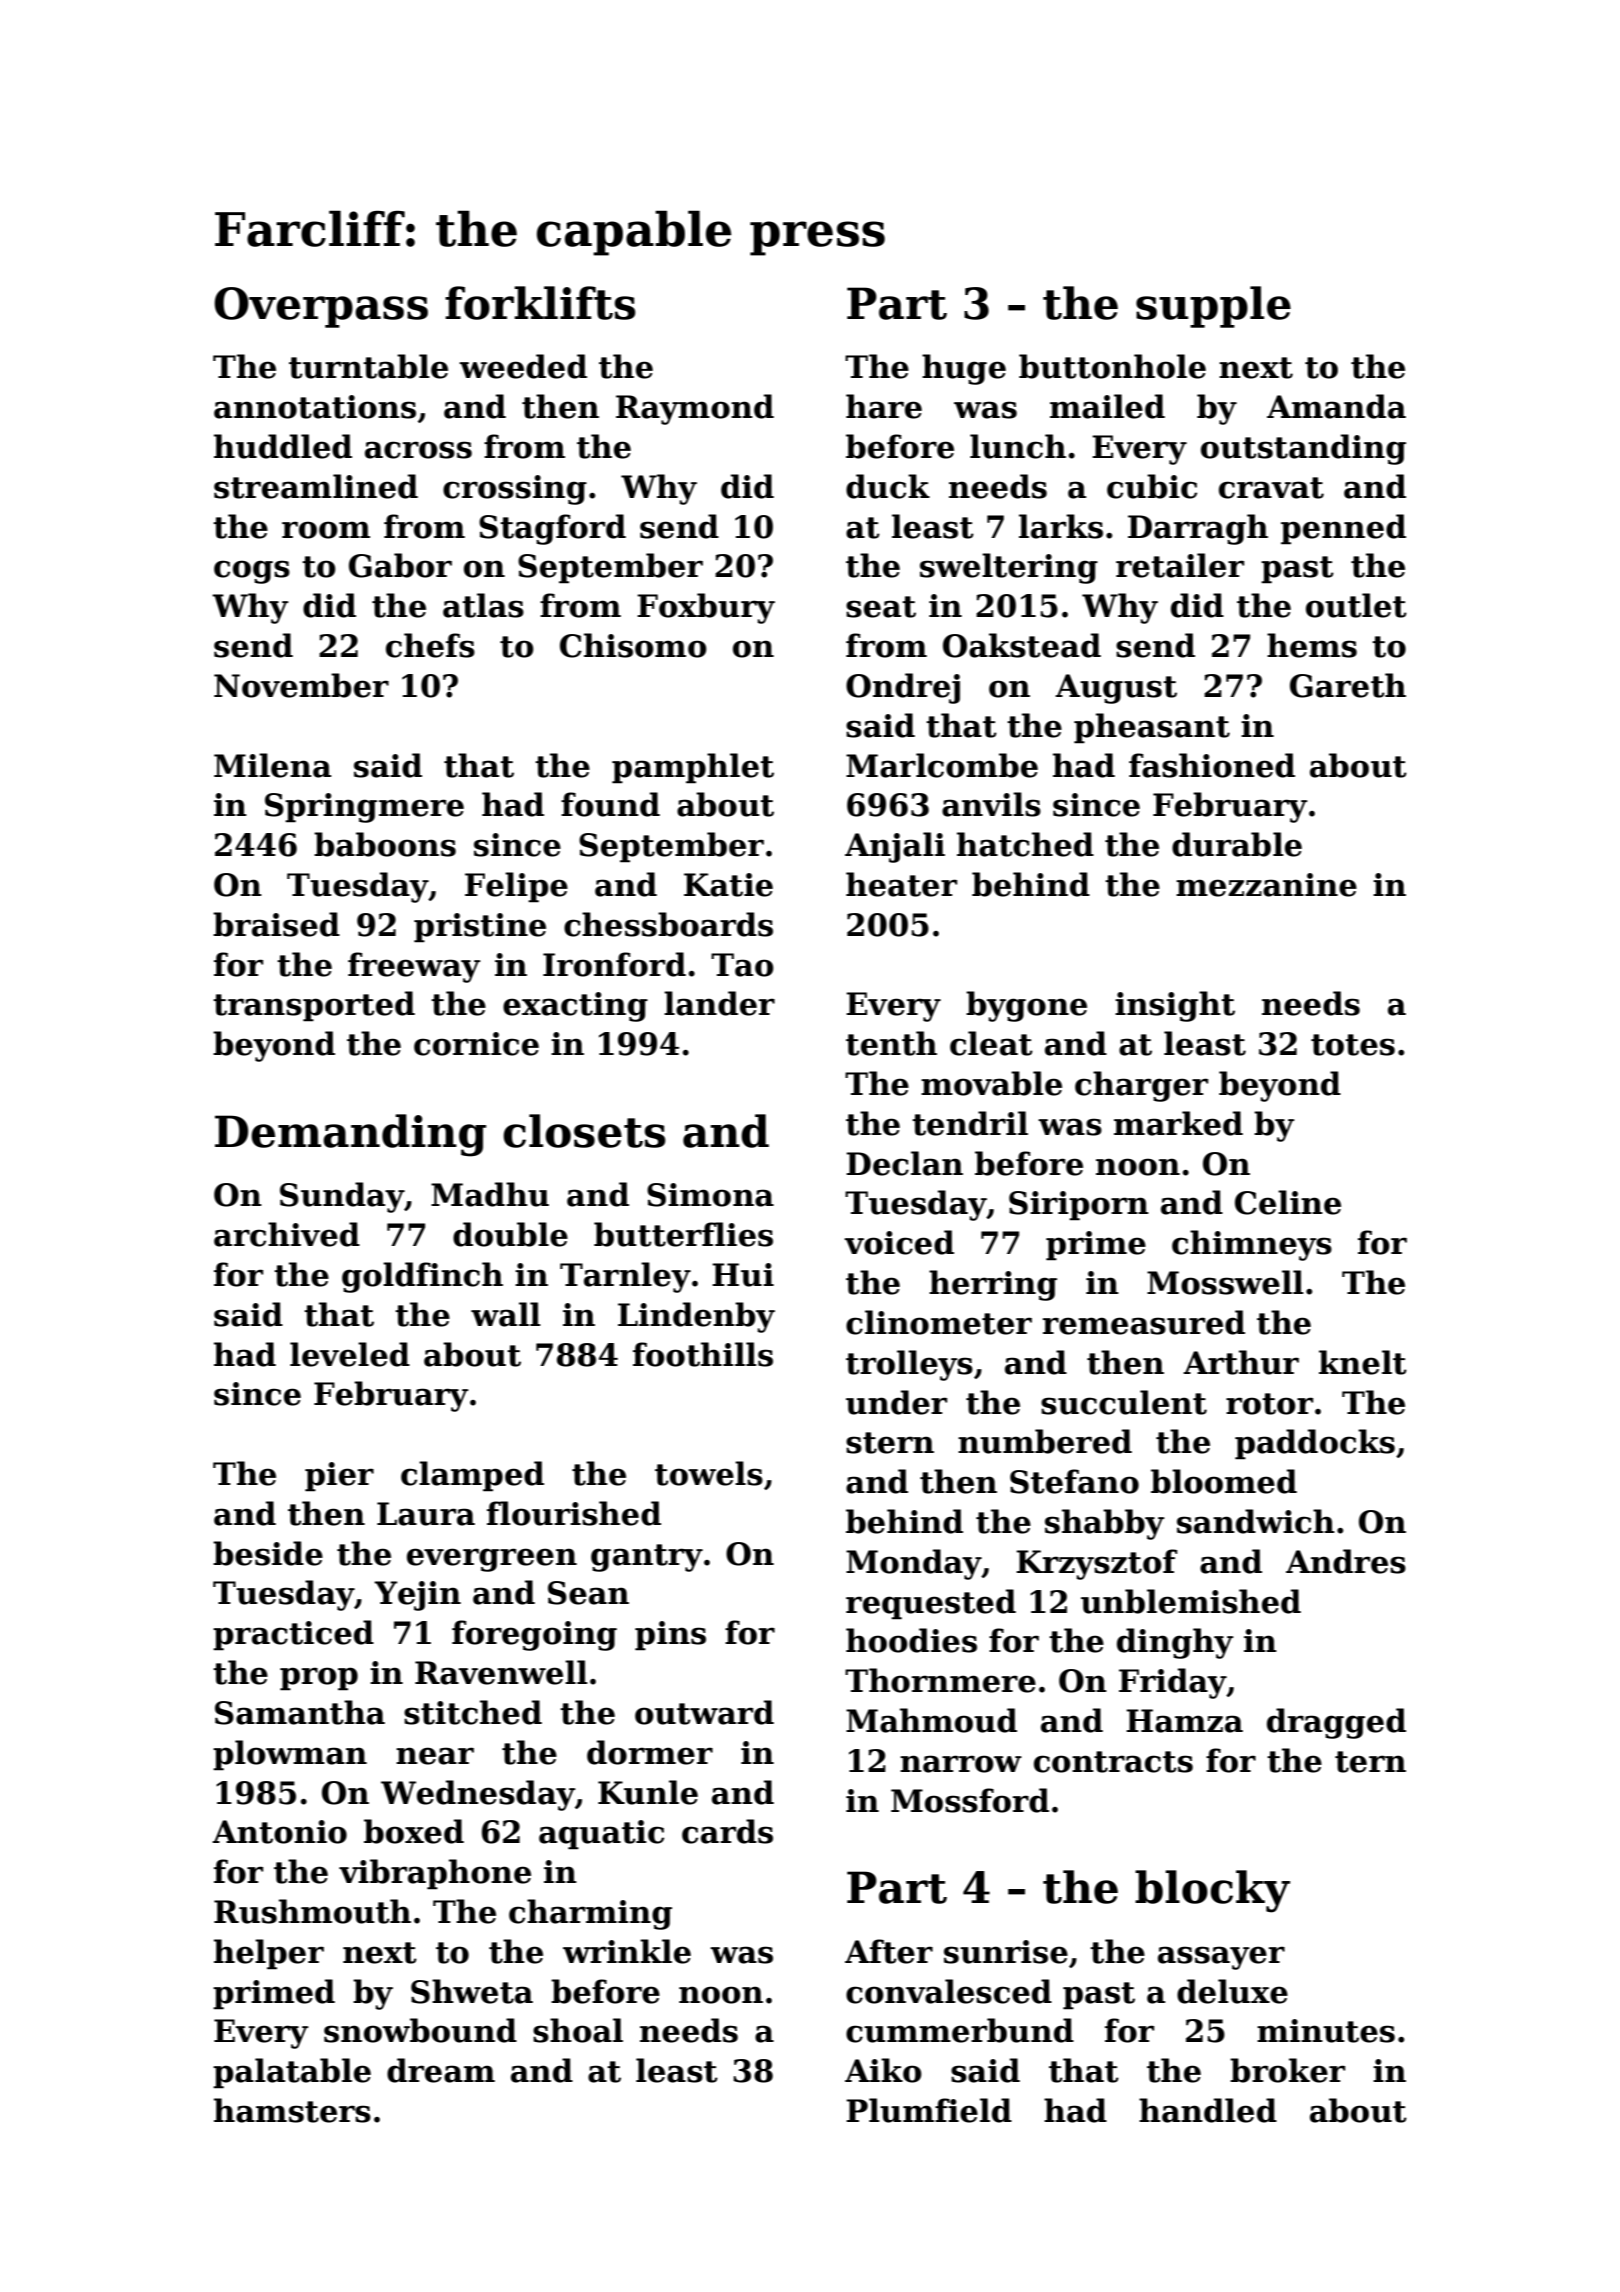 This document has height=2292, width=1620. I want to click on broker, so click(1287, 2070).
